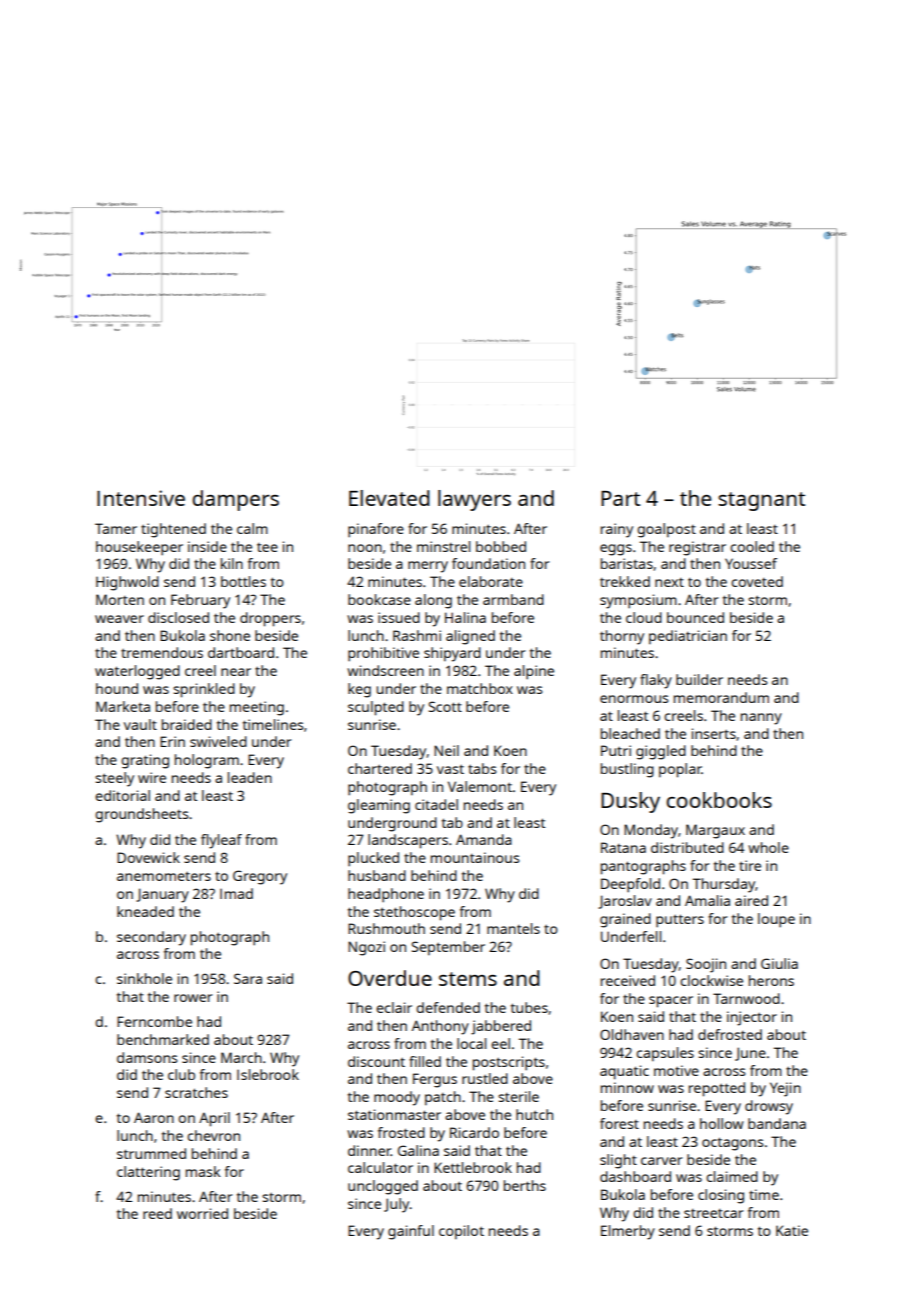  What do you see at coordinates (474, 1132) in the screenshot?
I see `Ricardo` at bounding box center [474, 1132].
